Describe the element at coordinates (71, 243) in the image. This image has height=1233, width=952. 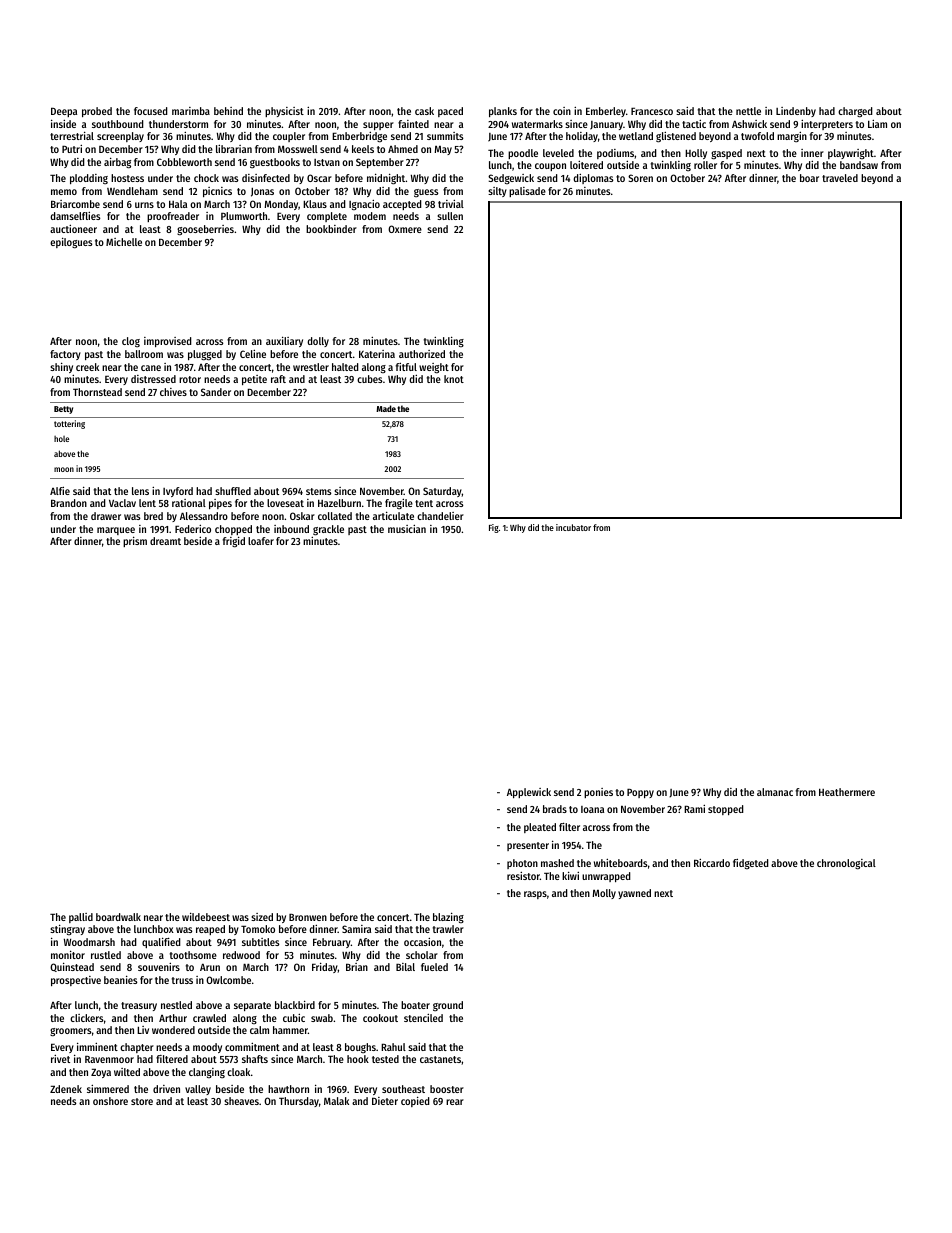
I see `epilogues` at that location.
